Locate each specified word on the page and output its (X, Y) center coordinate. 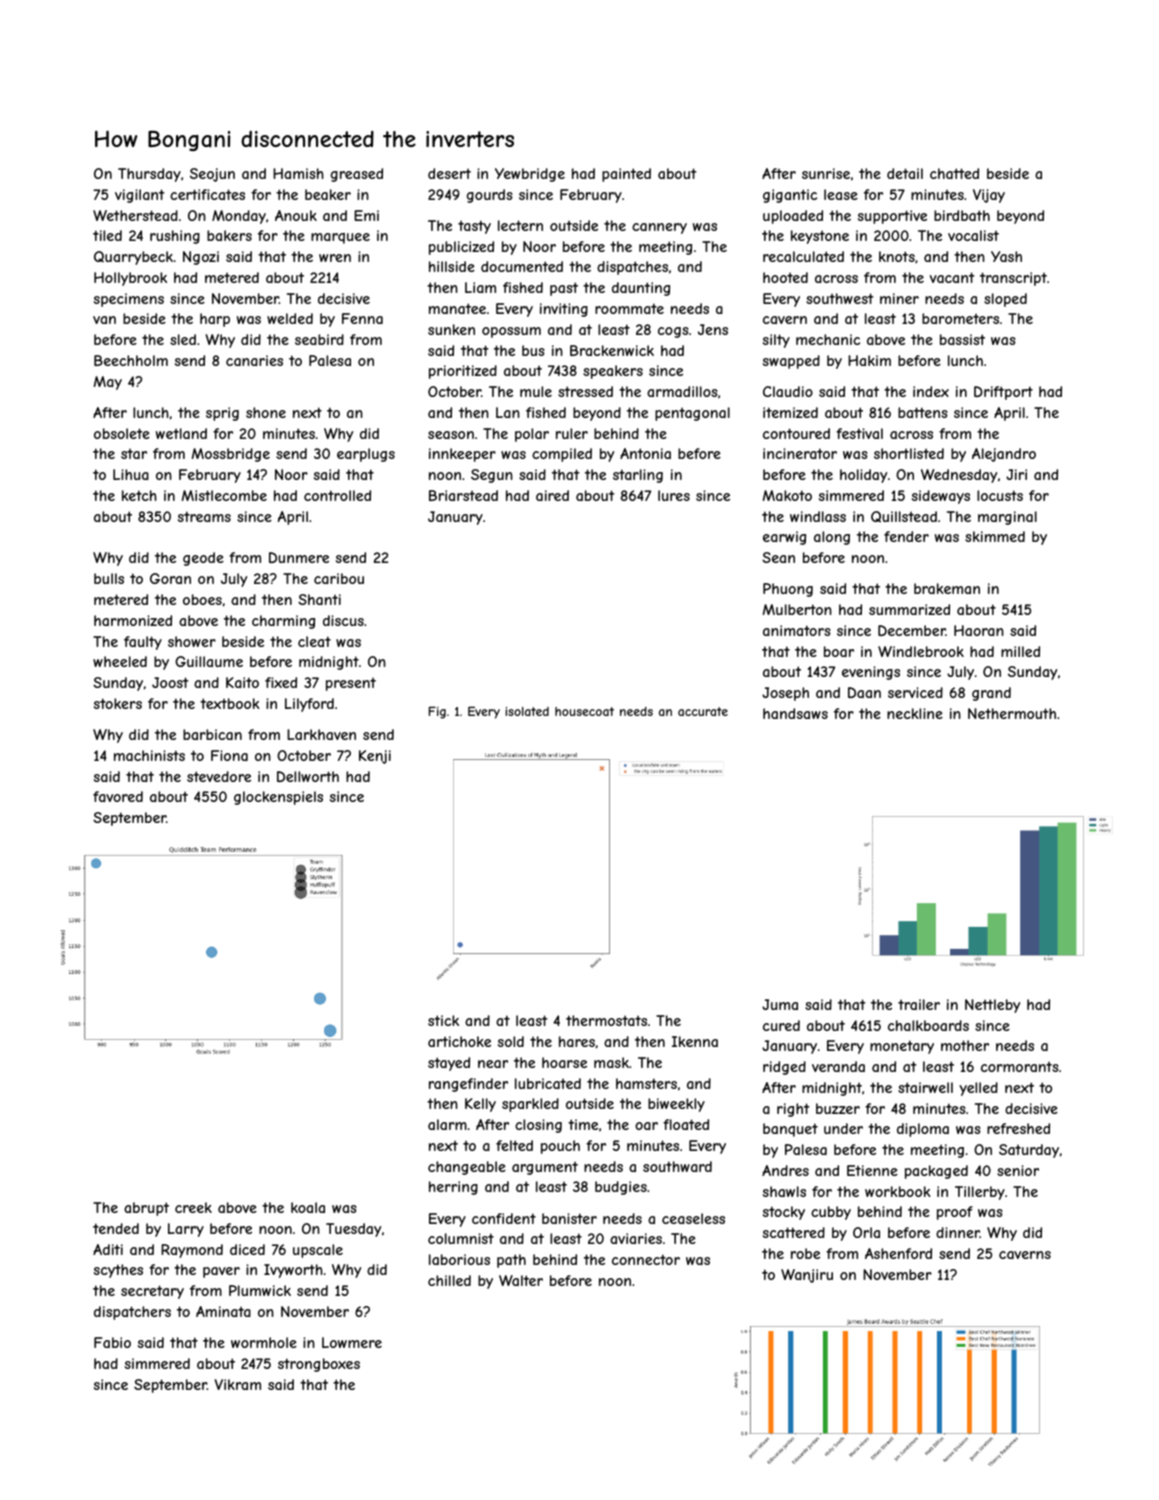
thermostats (606, 1020)
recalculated (803, 256)
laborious (459, 1259)
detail (905, 173)
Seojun (212, 175)
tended (116, 1228)
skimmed (995, 536)
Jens (713, 329)
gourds (490, 196)
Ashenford (898, 1253)
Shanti (319, 599)
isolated (527, 711)
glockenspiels (278, 798)
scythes (118, 1271)
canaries (254, 360)
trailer (919, 1004)
